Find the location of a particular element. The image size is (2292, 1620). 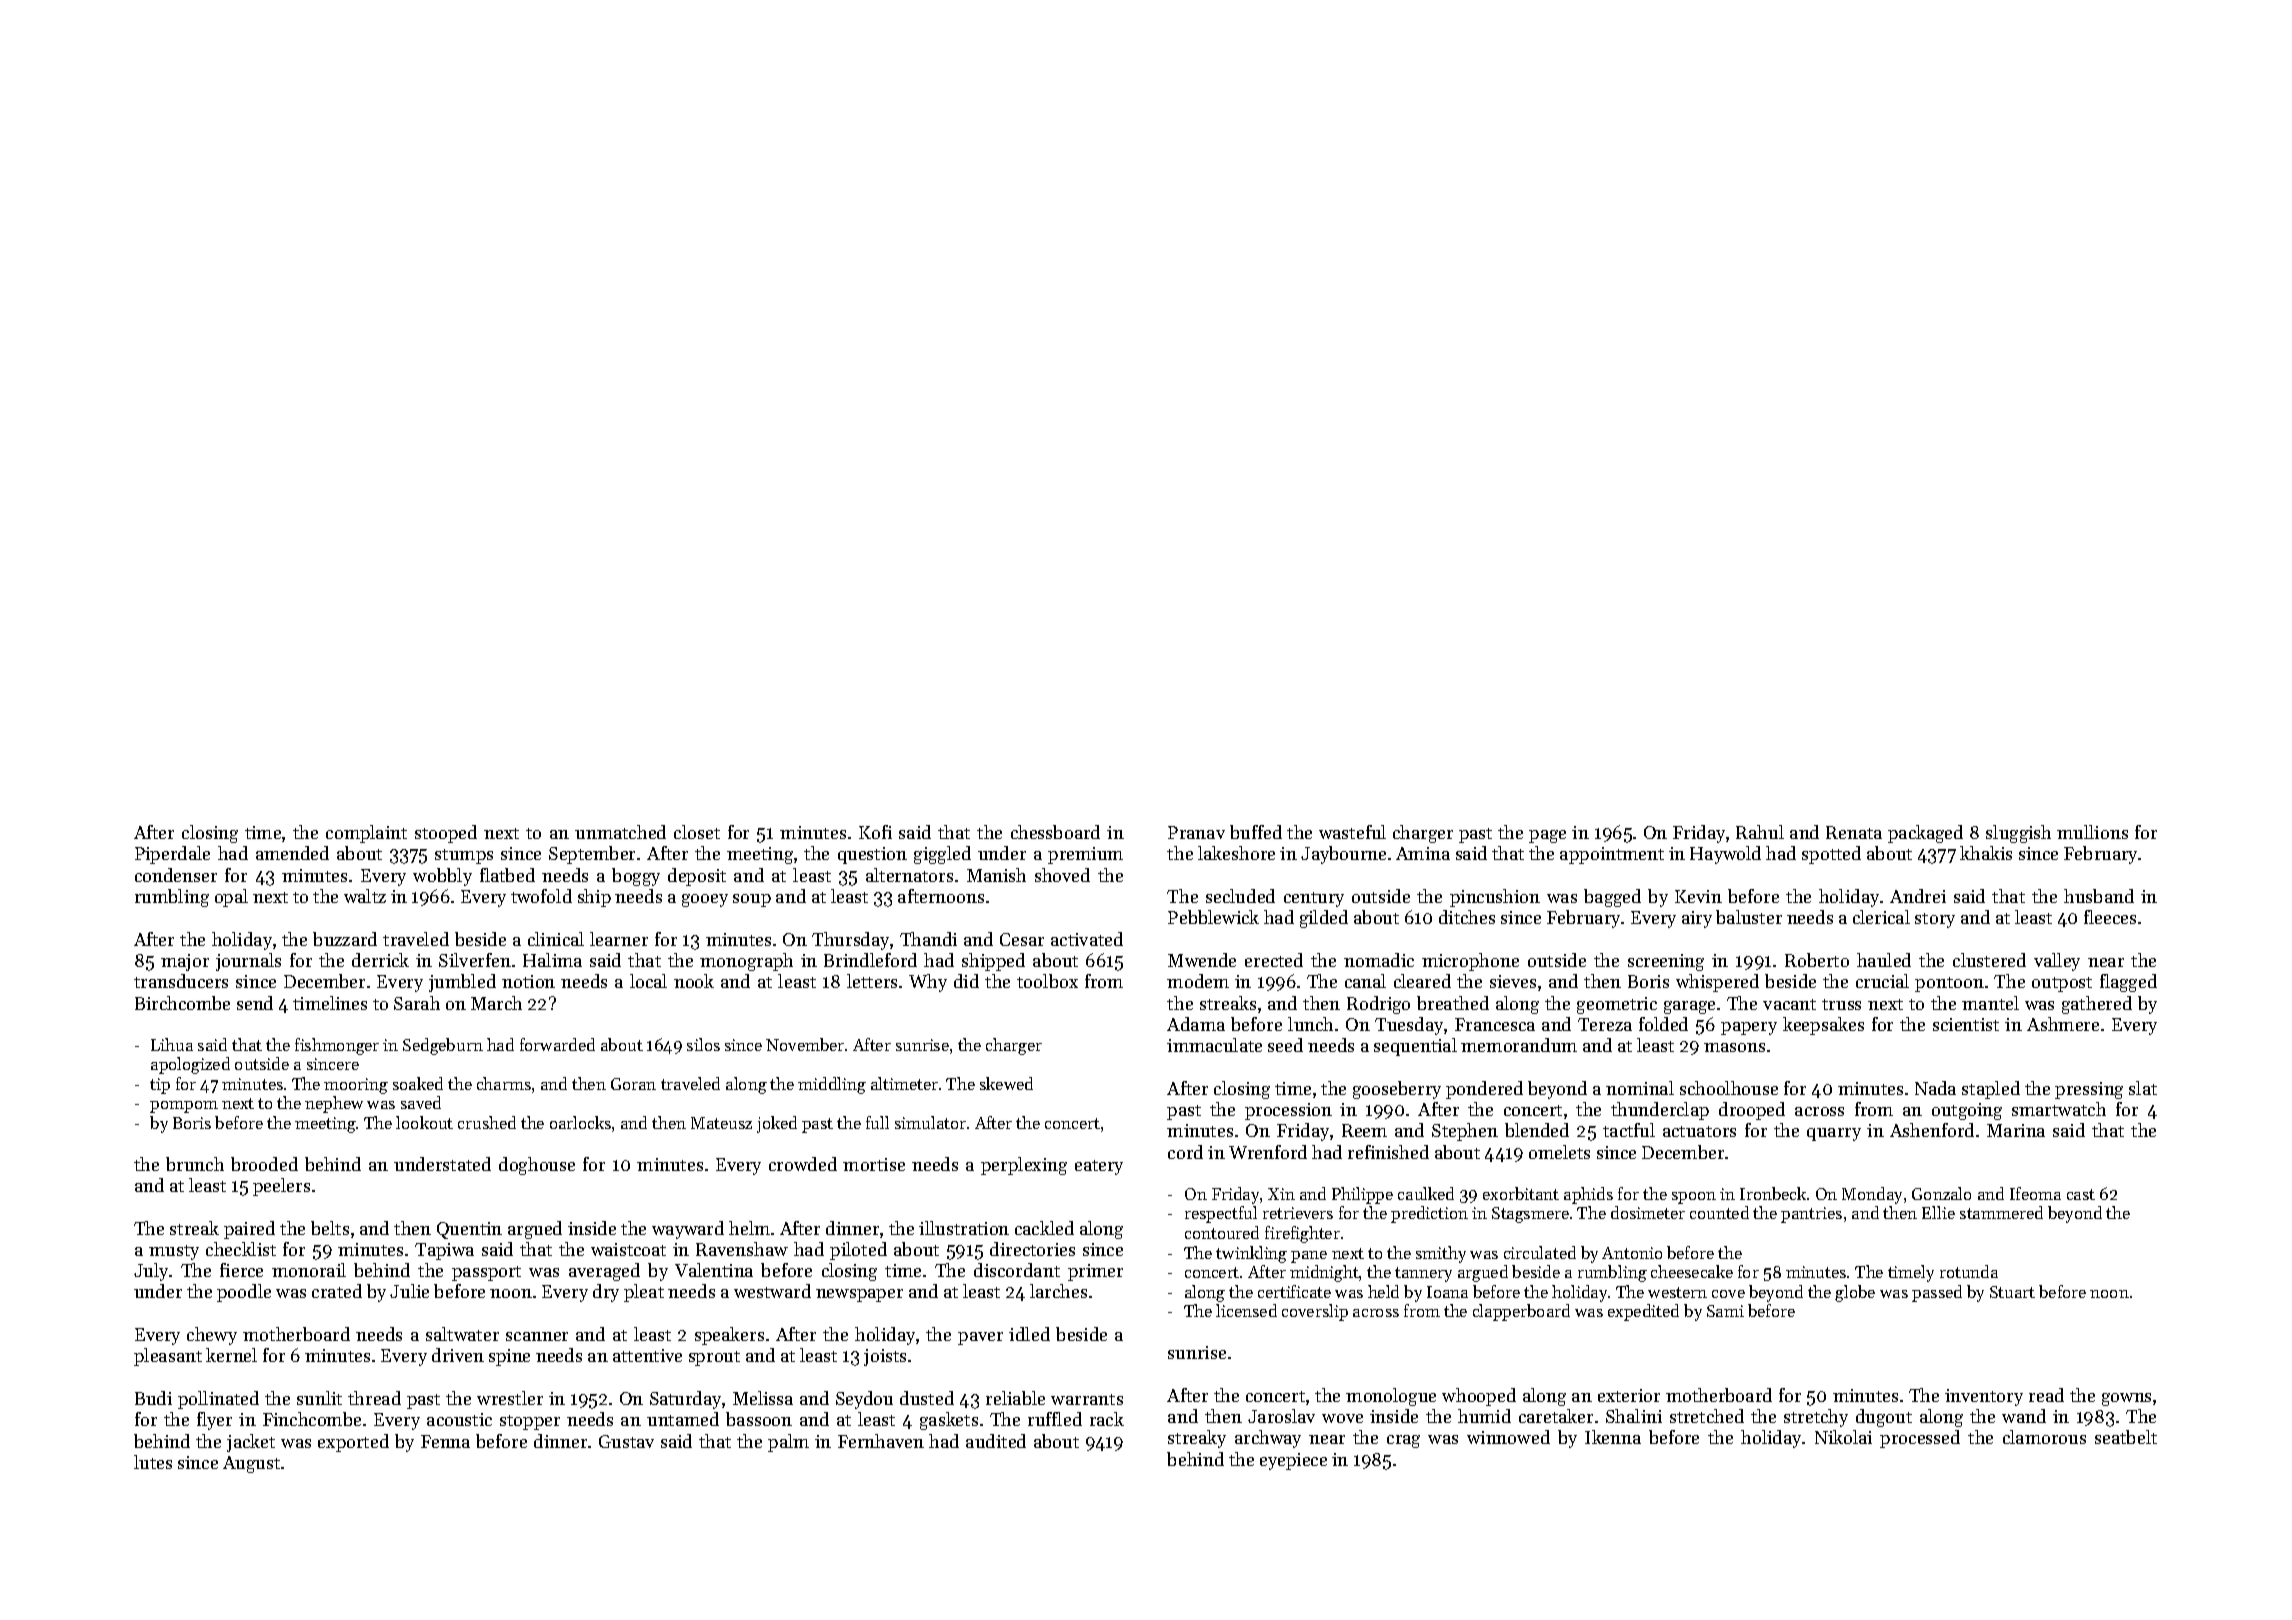

Gustav is located at coordinates (626, 1441).
